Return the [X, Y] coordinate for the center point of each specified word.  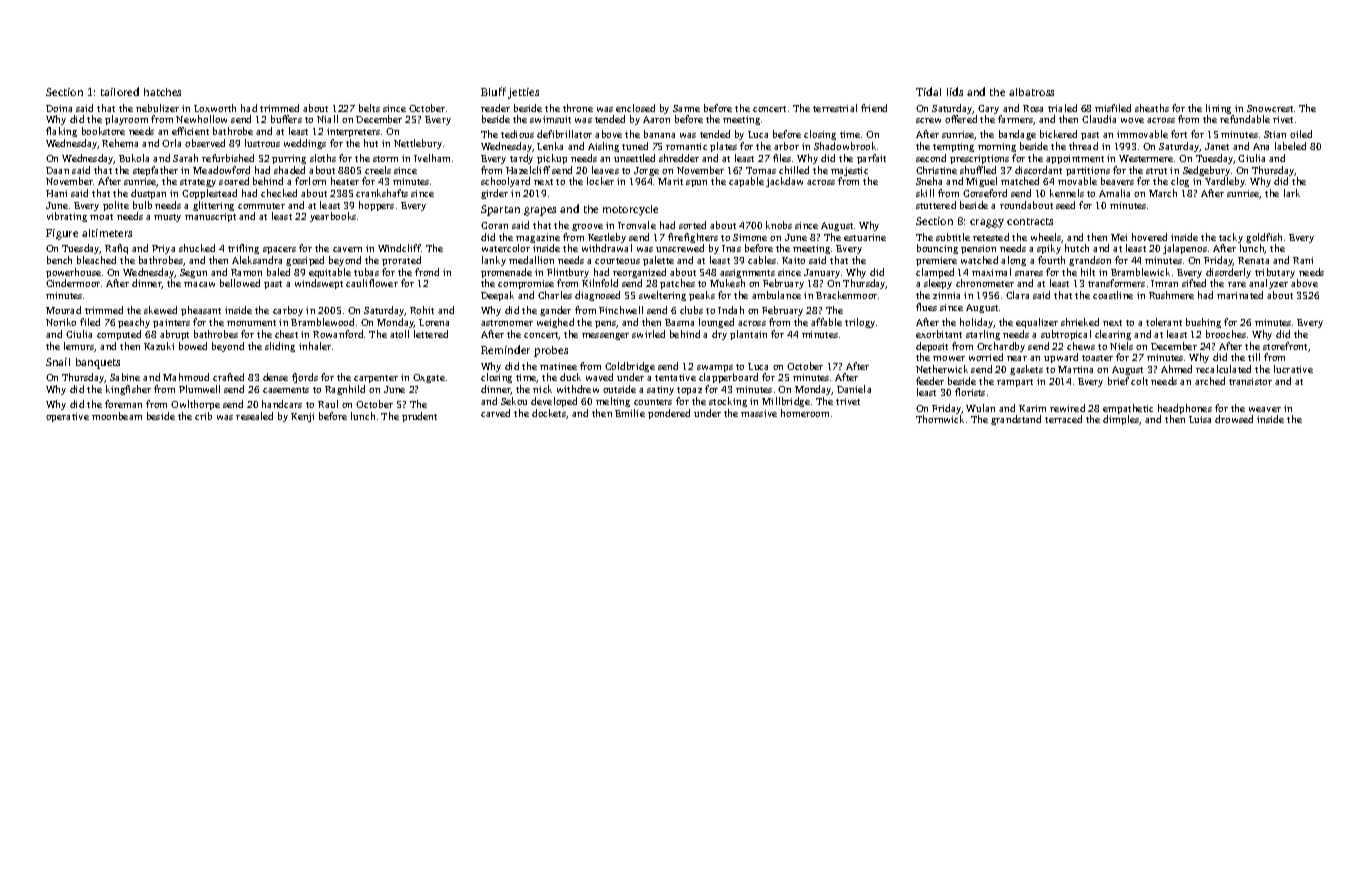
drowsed [1234, 419]
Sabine [125, 377]
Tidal [928, 91]
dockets [549, 414]
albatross [1031, 92]
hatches [162, 92]
